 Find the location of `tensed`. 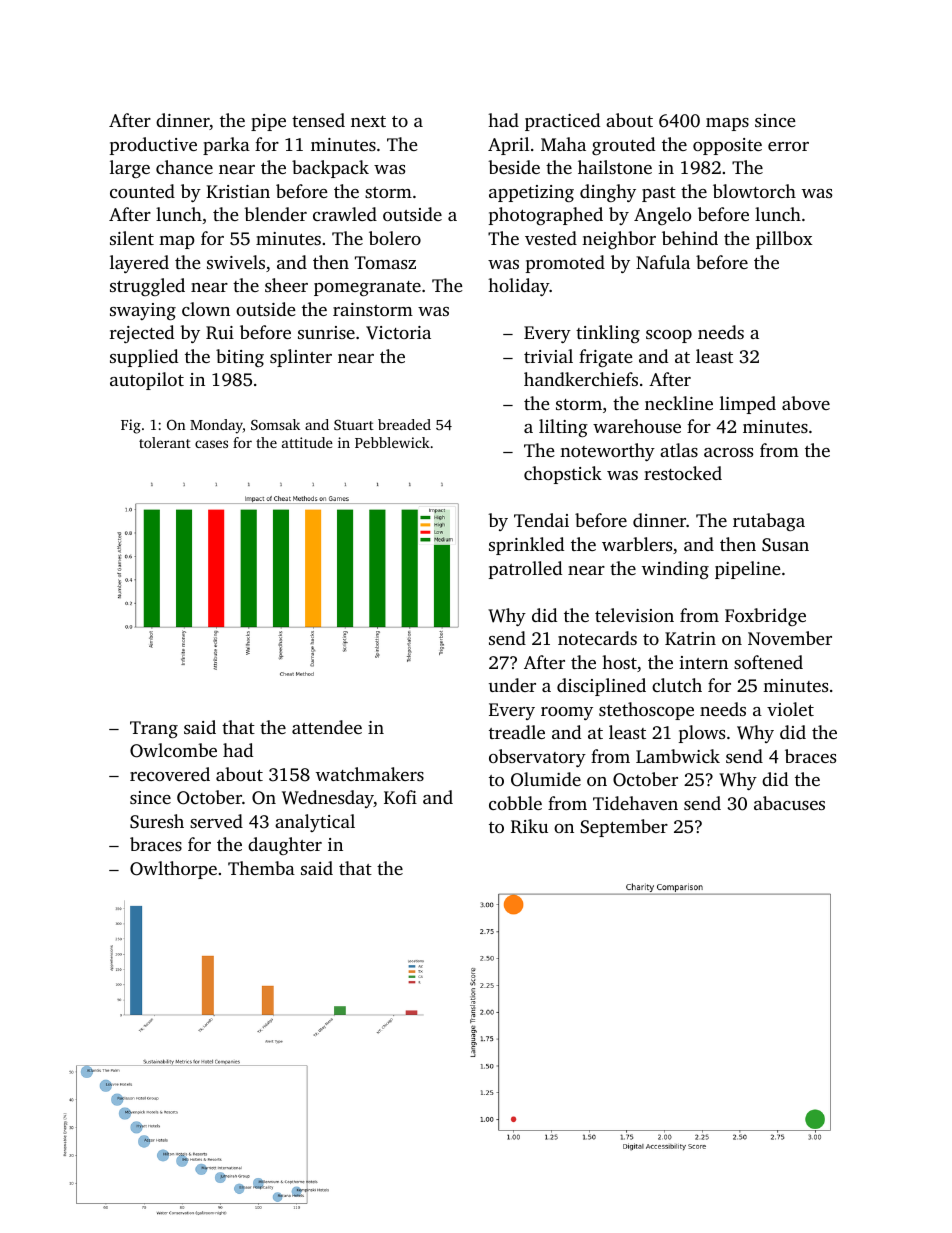

tensed is located at coordinates (318, 120).
